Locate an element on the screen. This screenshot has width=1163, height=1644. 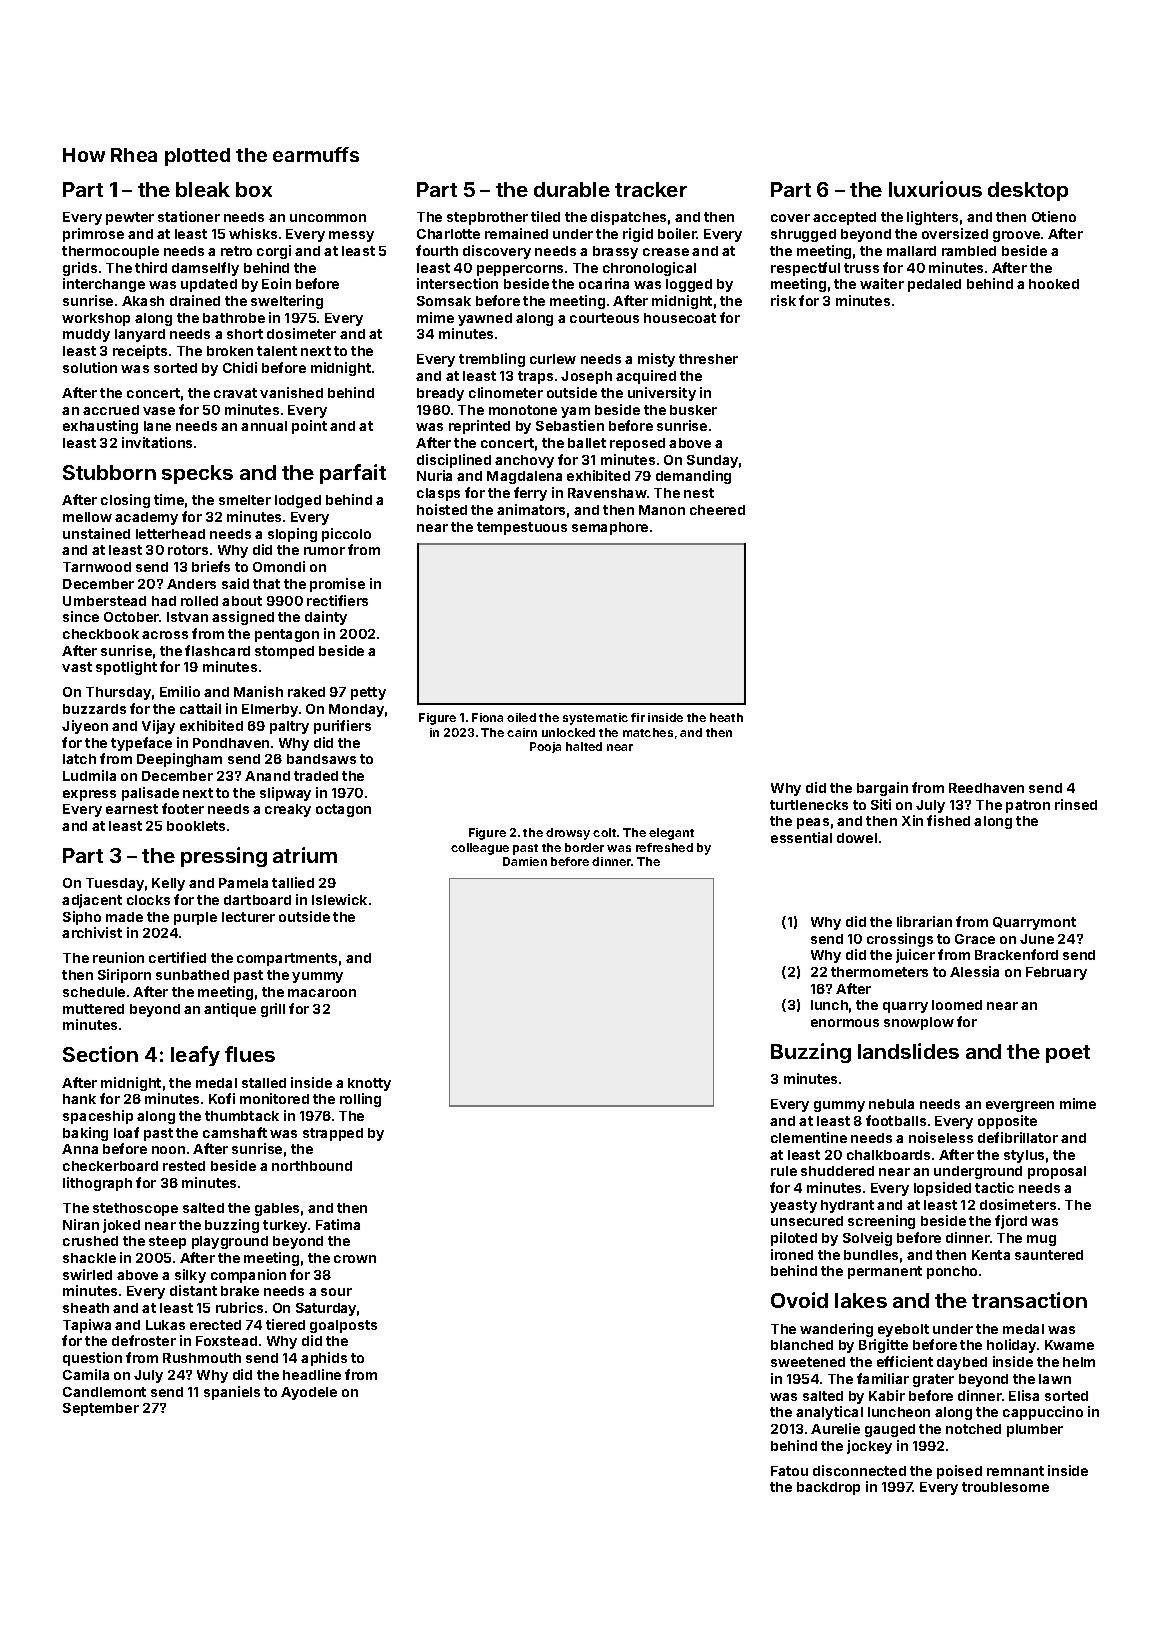
leafy is located at coordinates (195, 1056).
